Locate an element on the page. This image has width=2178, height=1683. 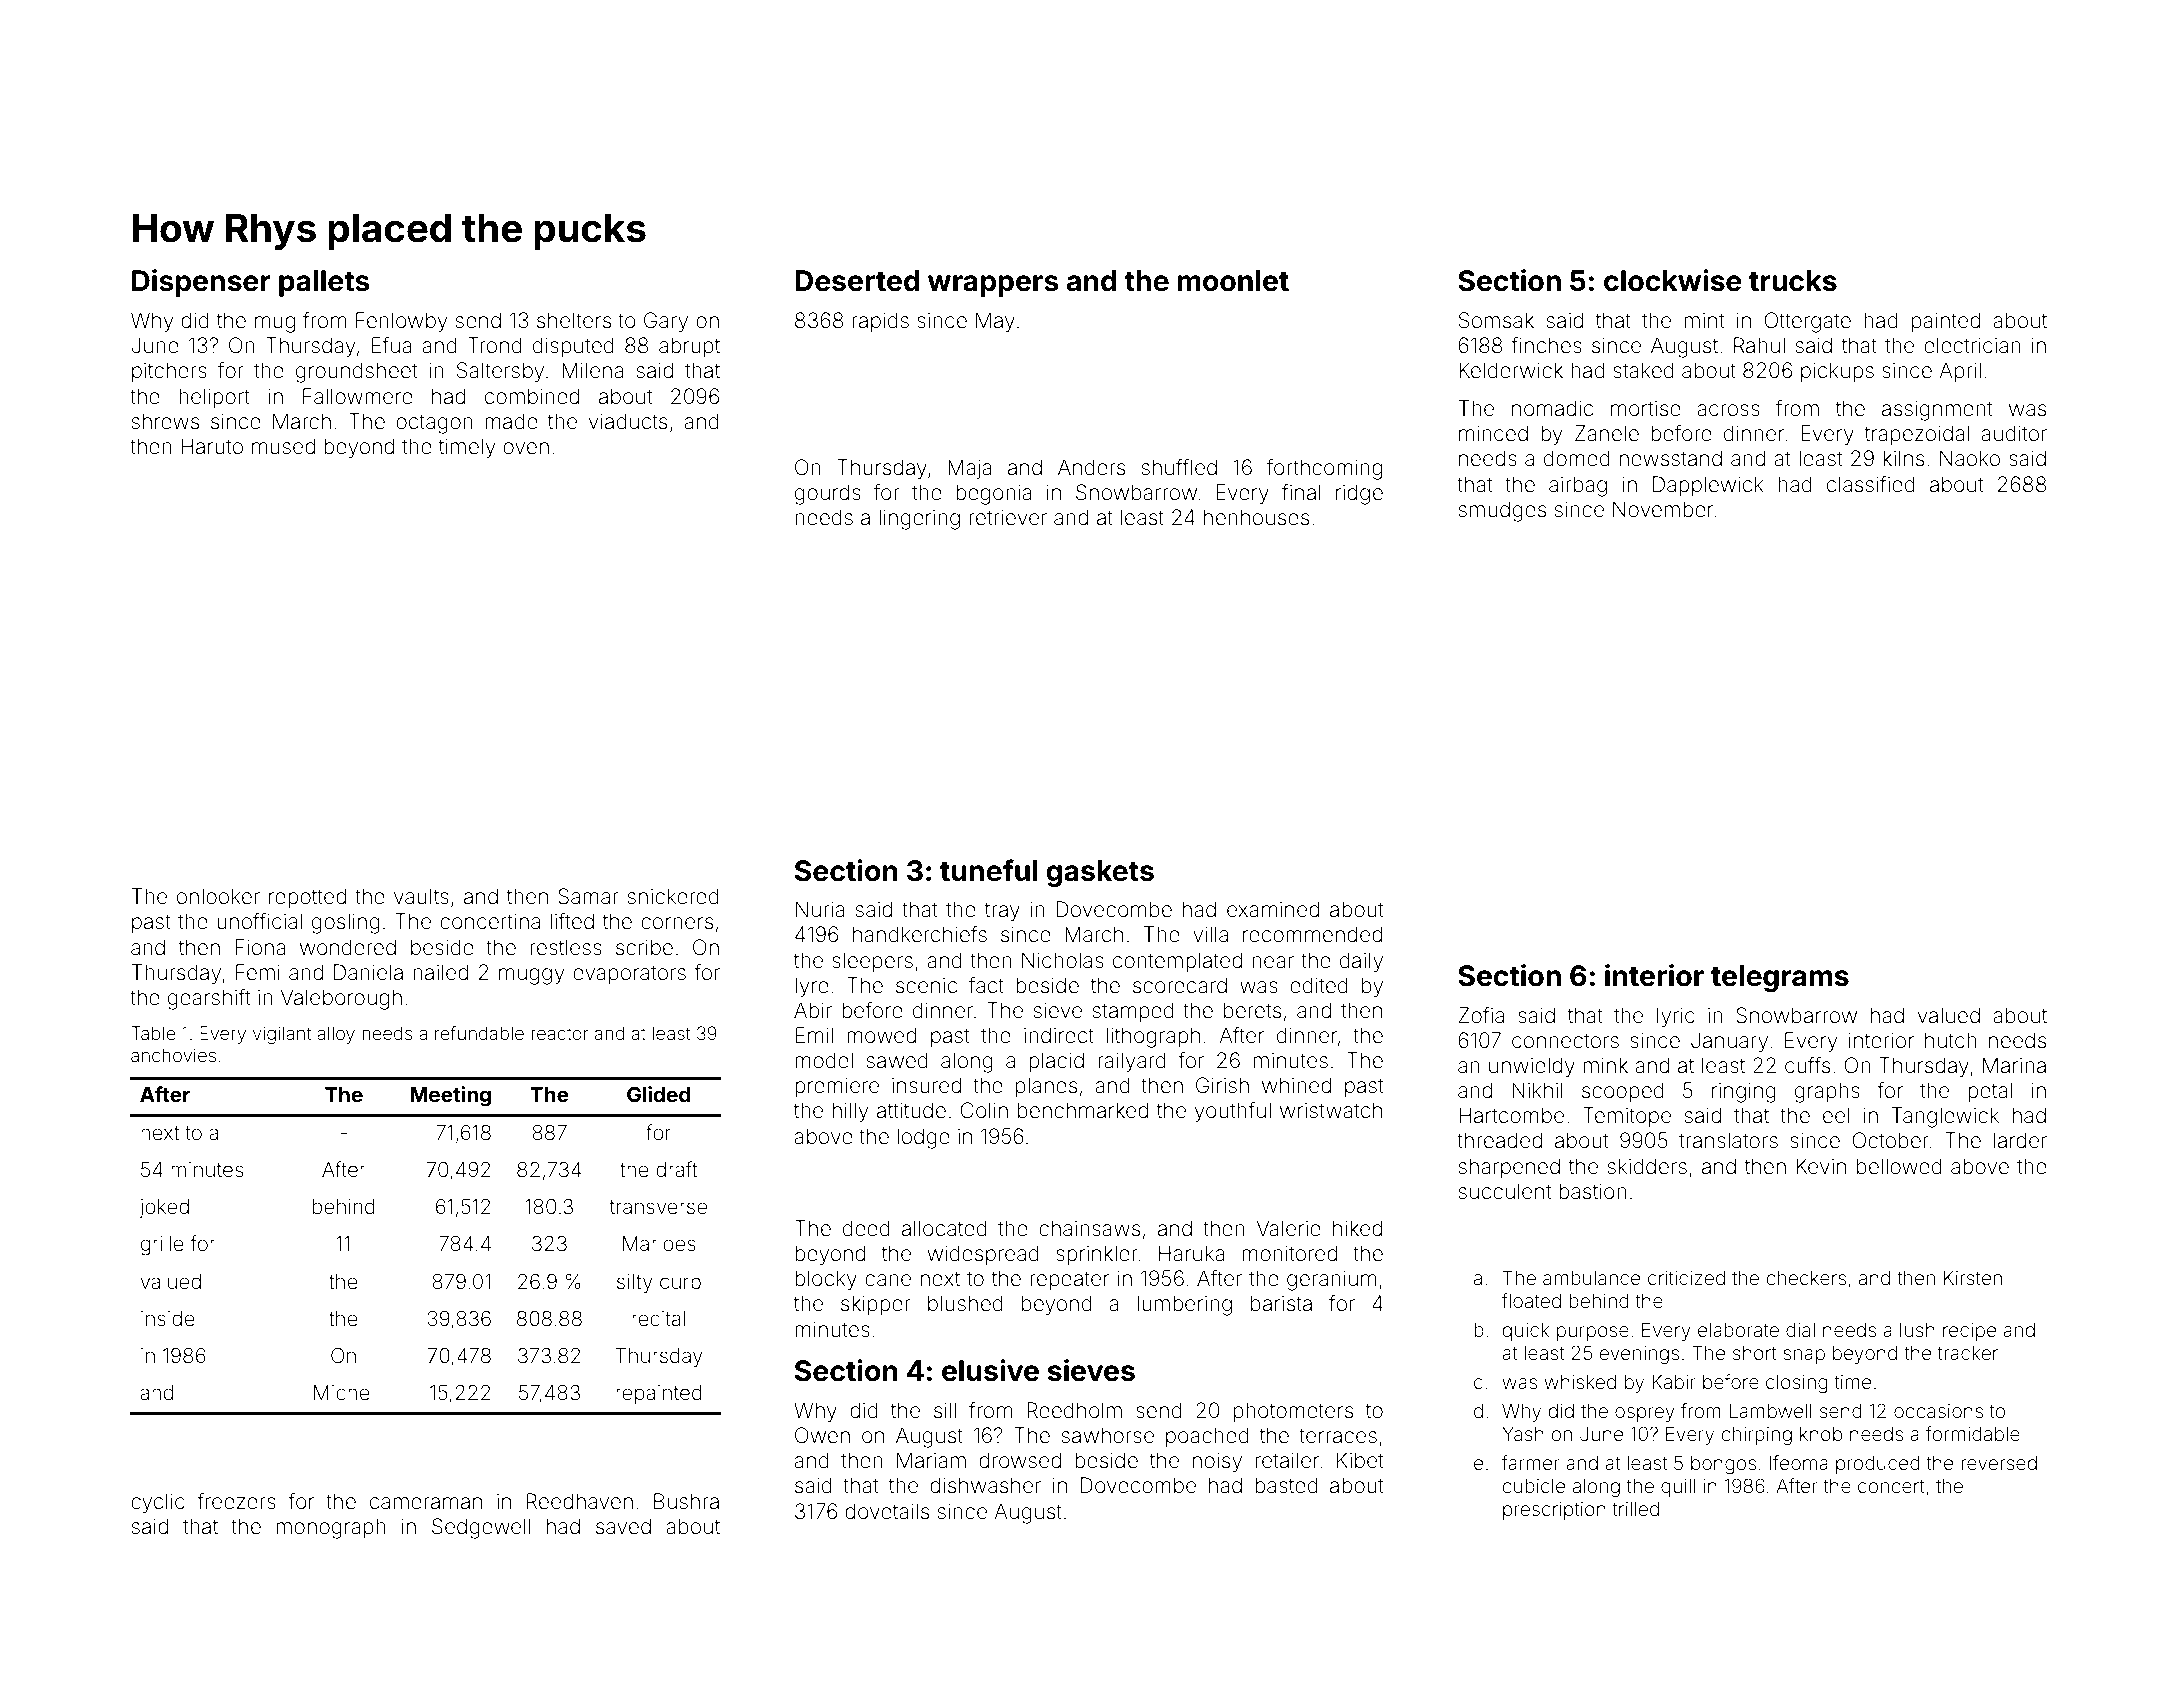
reactor is located at coordinates (560, 1033).
